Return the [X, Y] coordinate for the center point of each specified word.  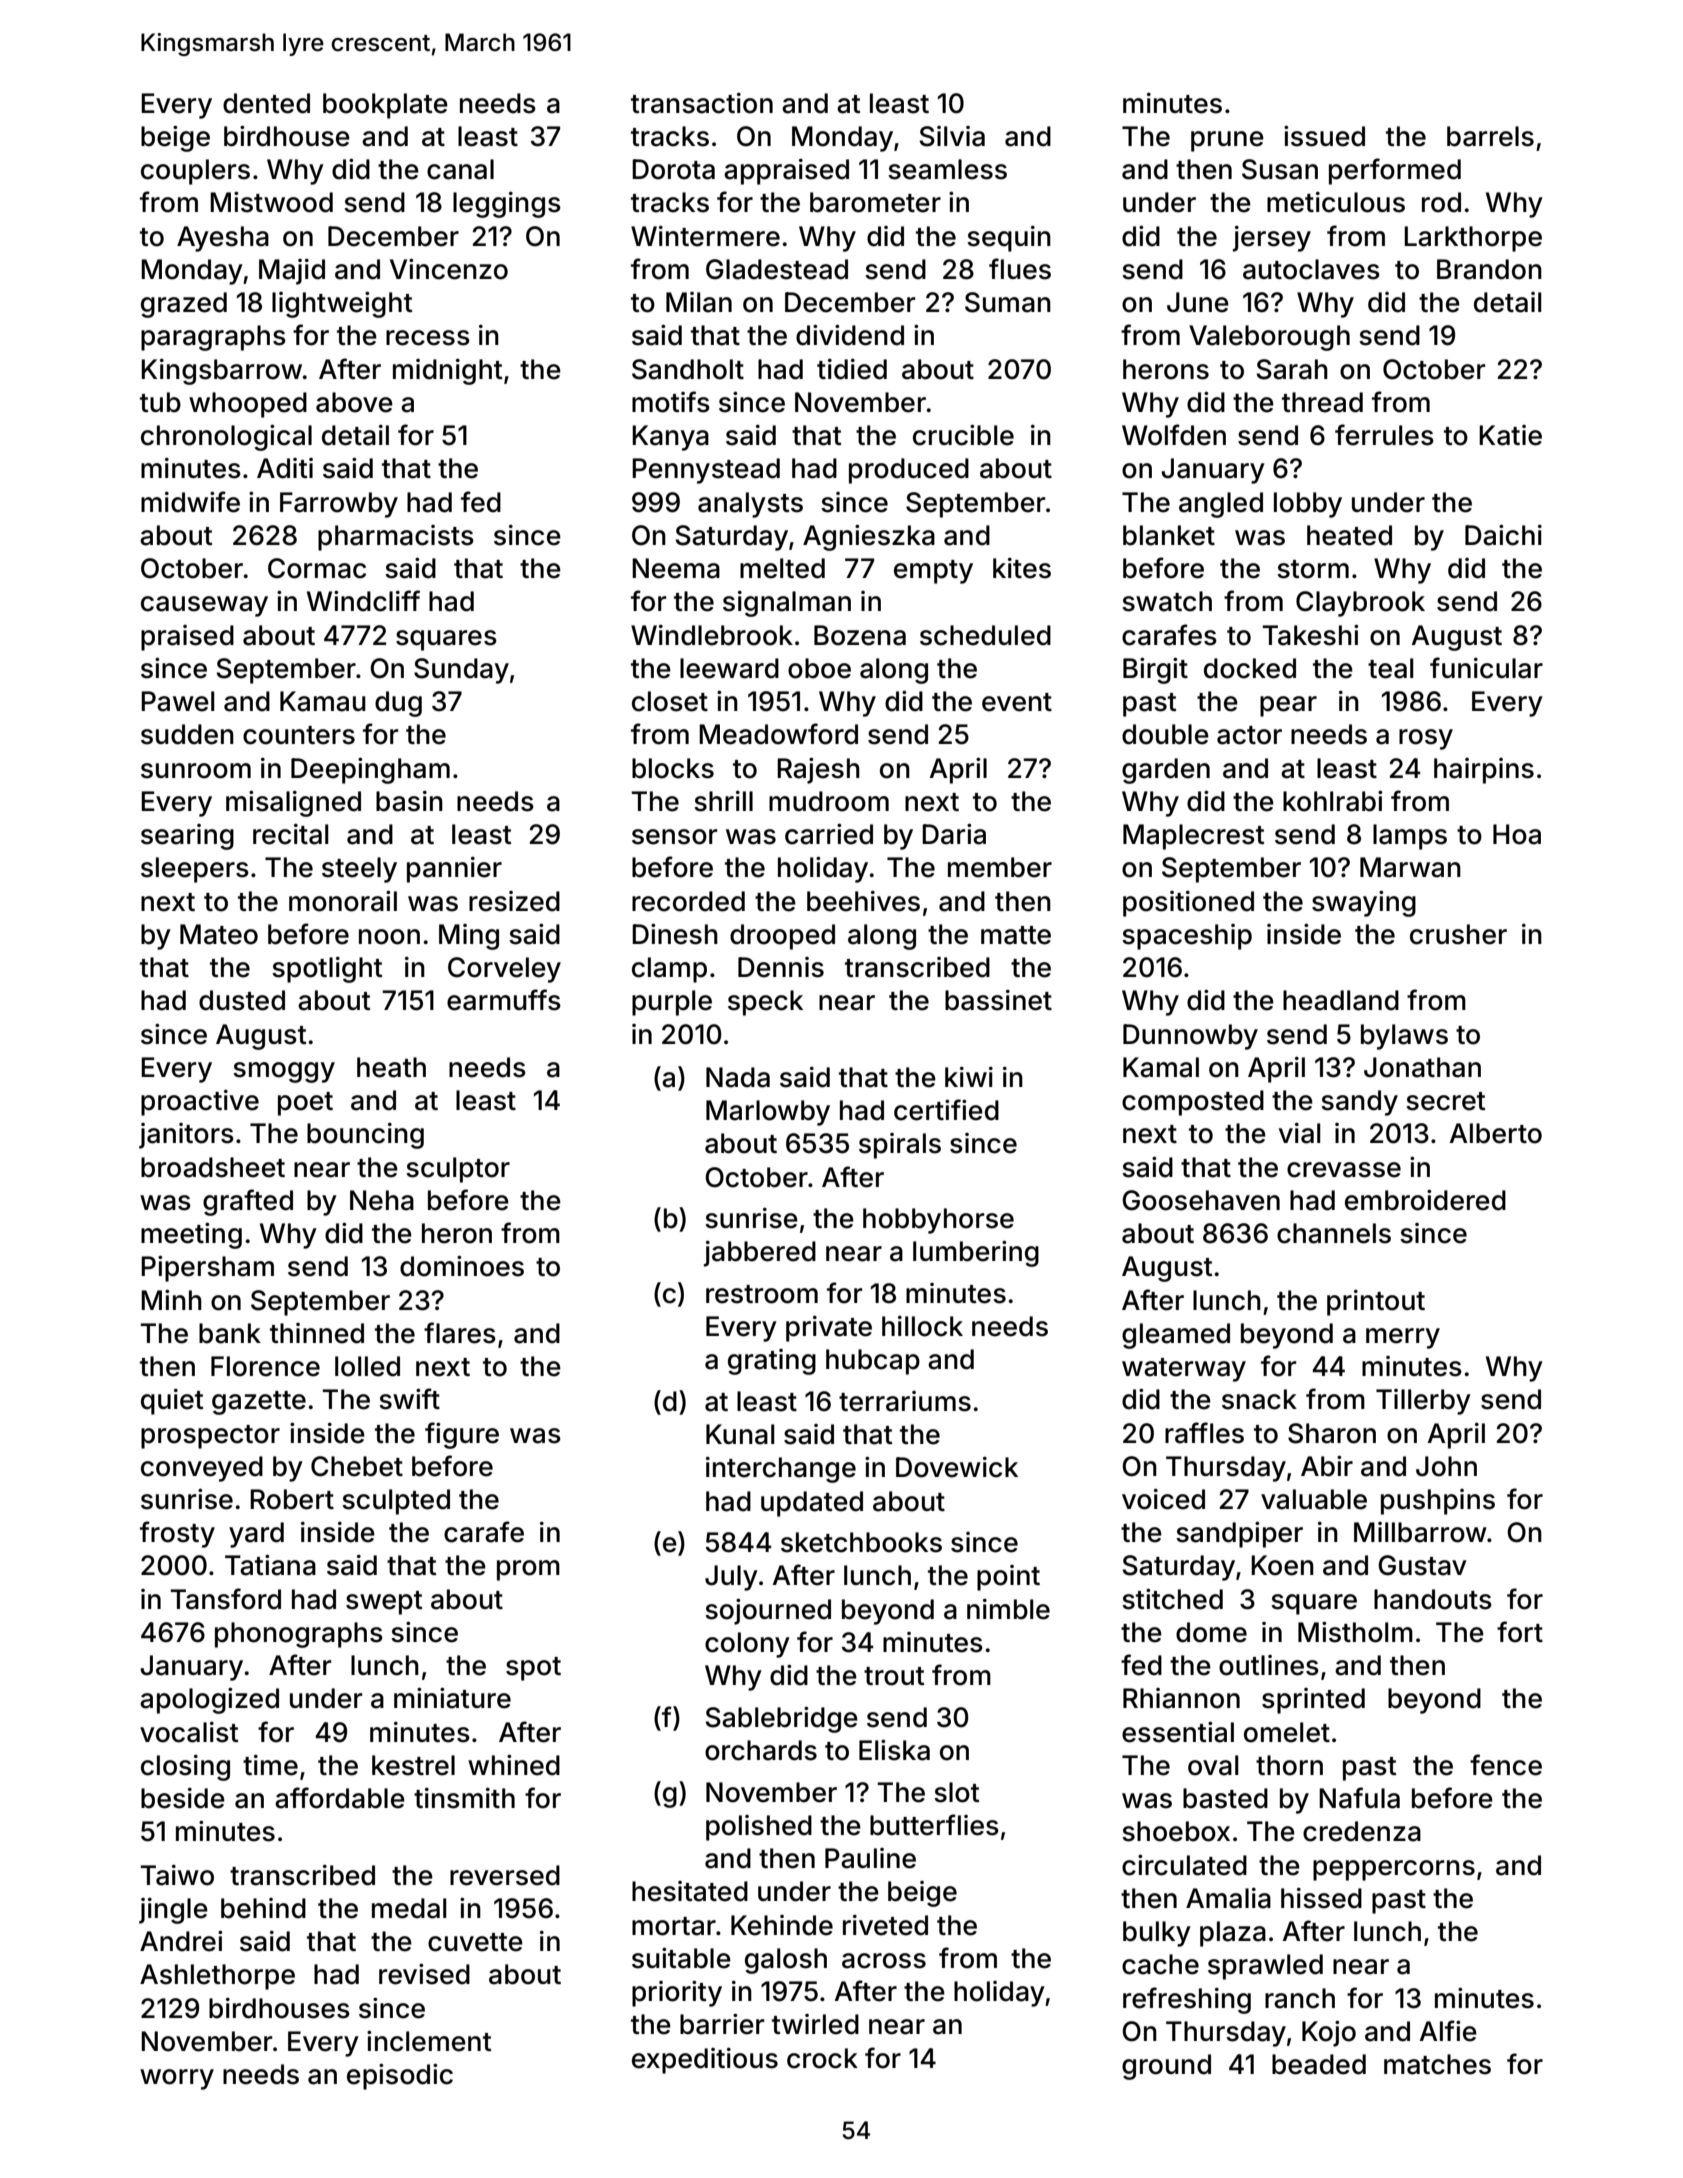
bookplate [385, 106]
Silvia [952, 136]
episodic [400, 2076]
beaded [1319, 2064]
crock [822, 2058]
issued [1324, 136]
